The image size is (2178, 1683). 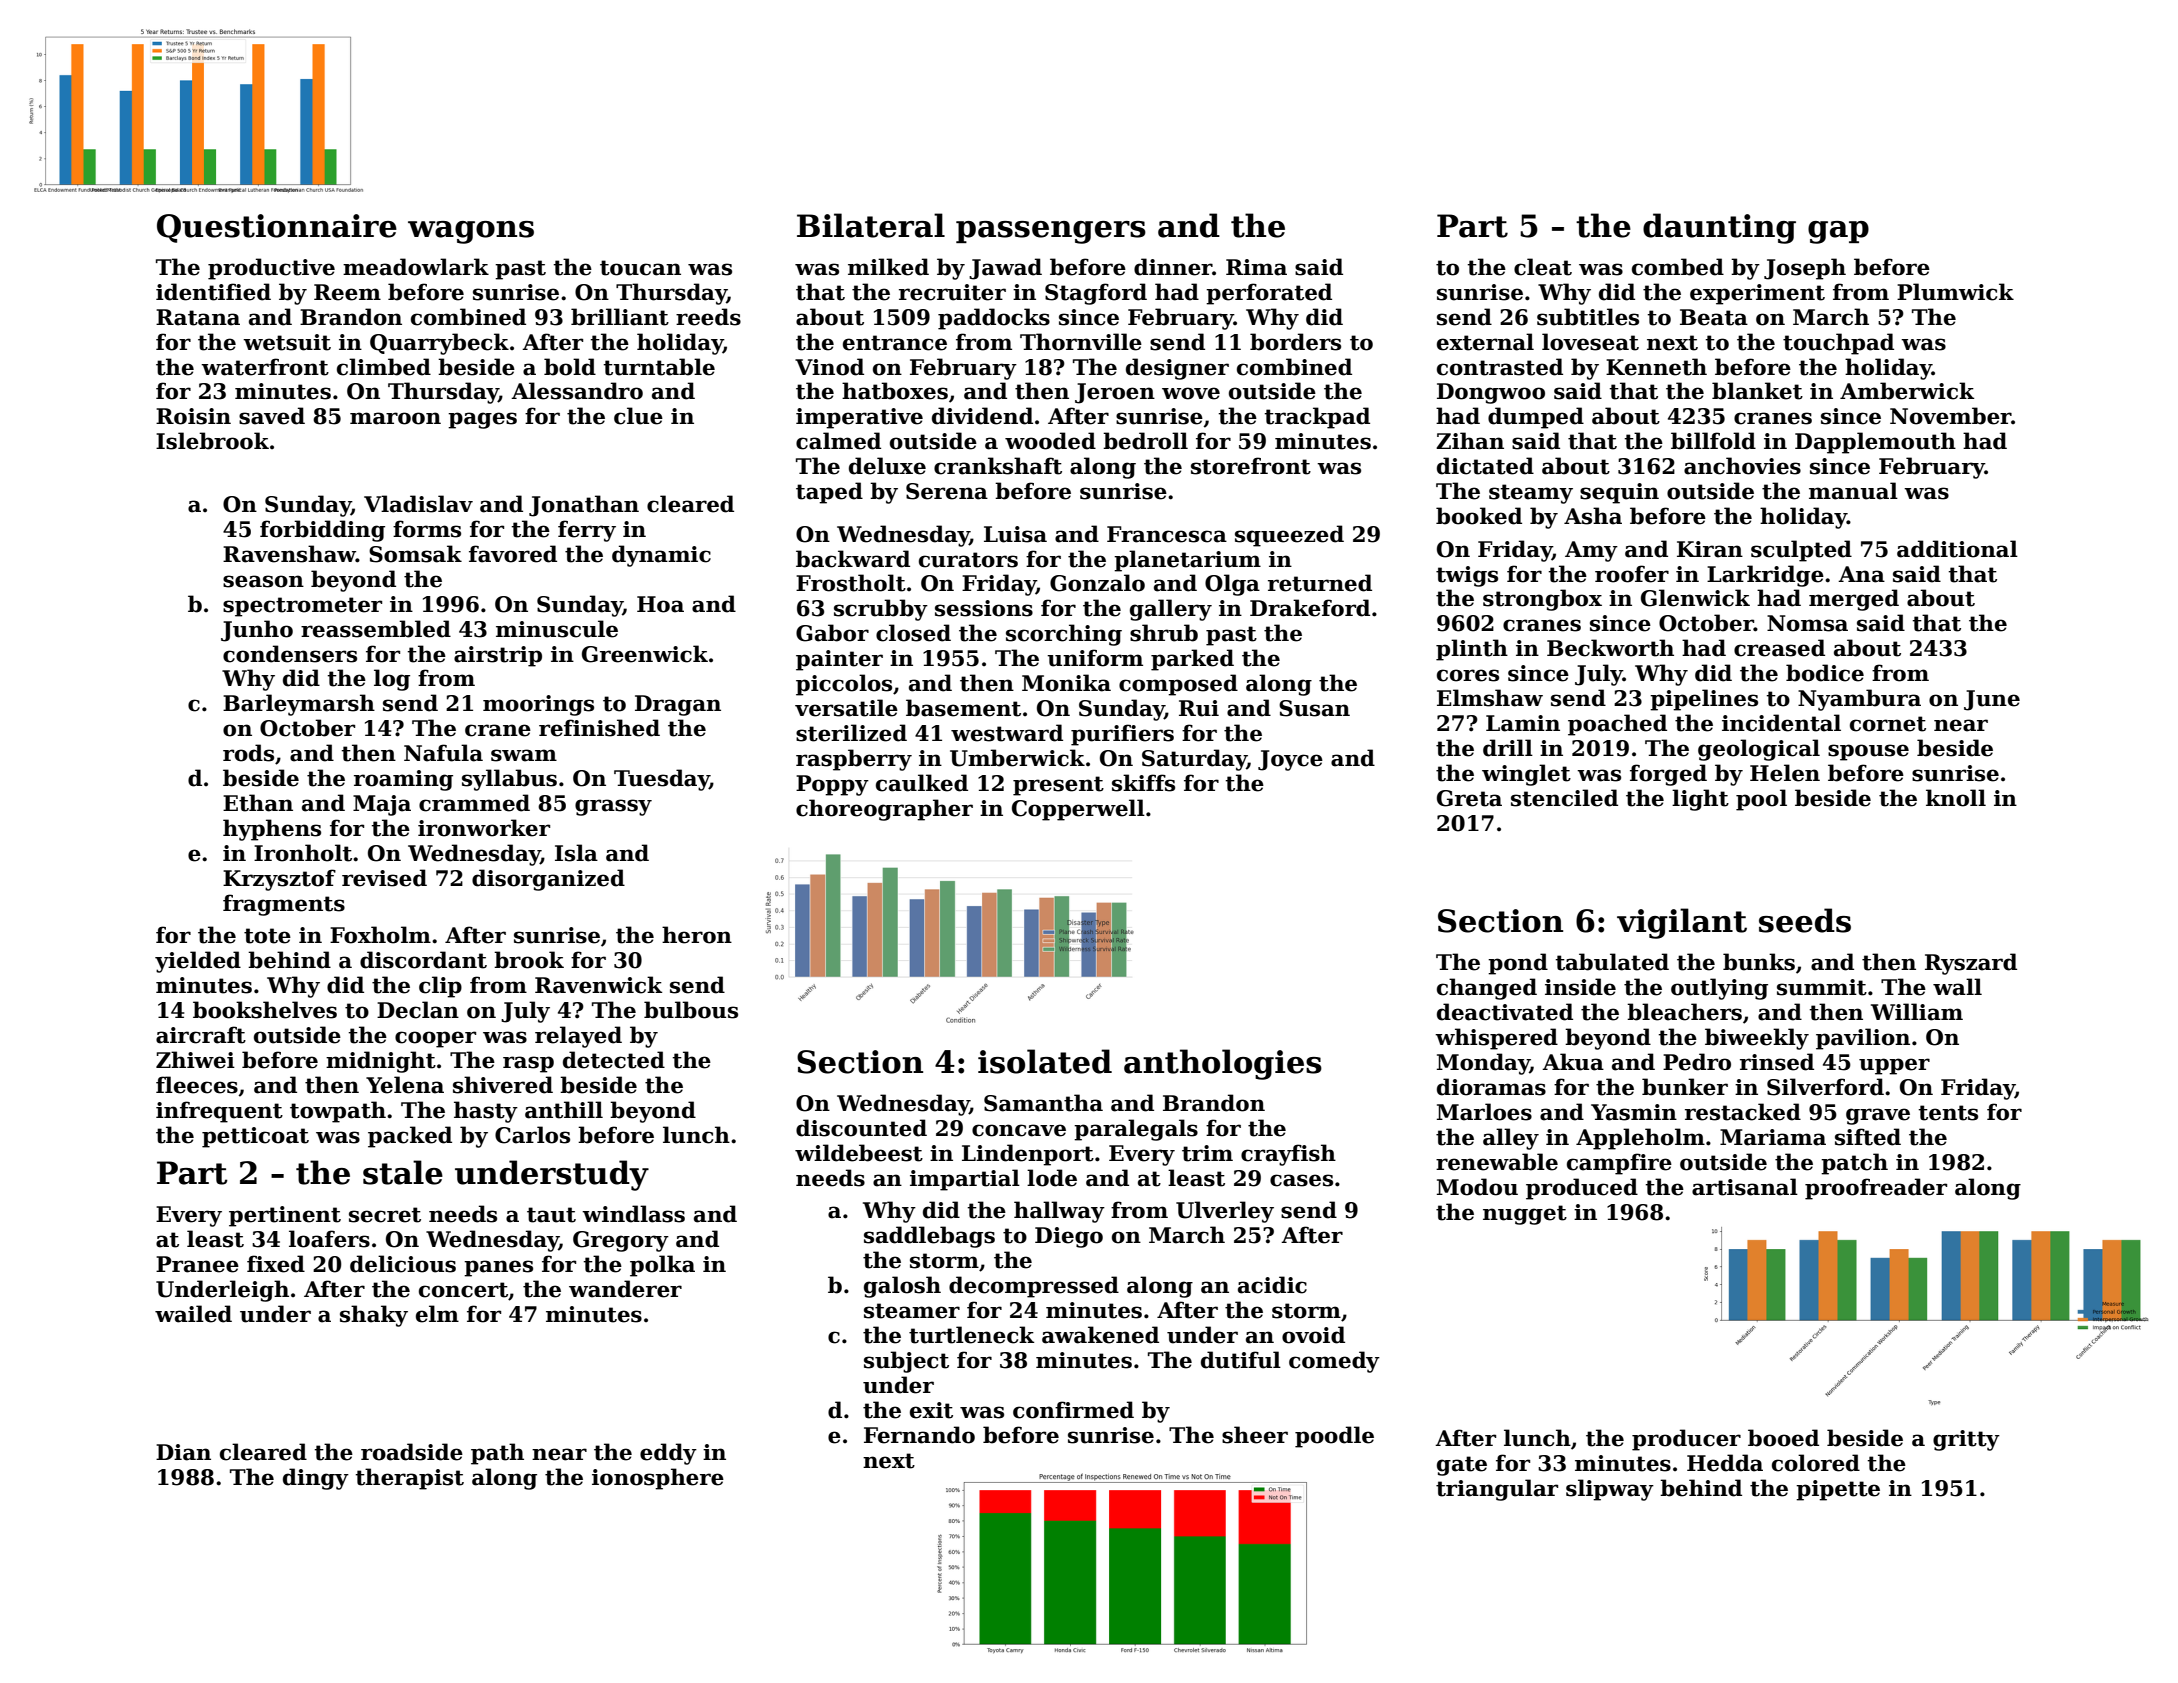 I want to click on Bilateral, so click(x=871, y=225).
